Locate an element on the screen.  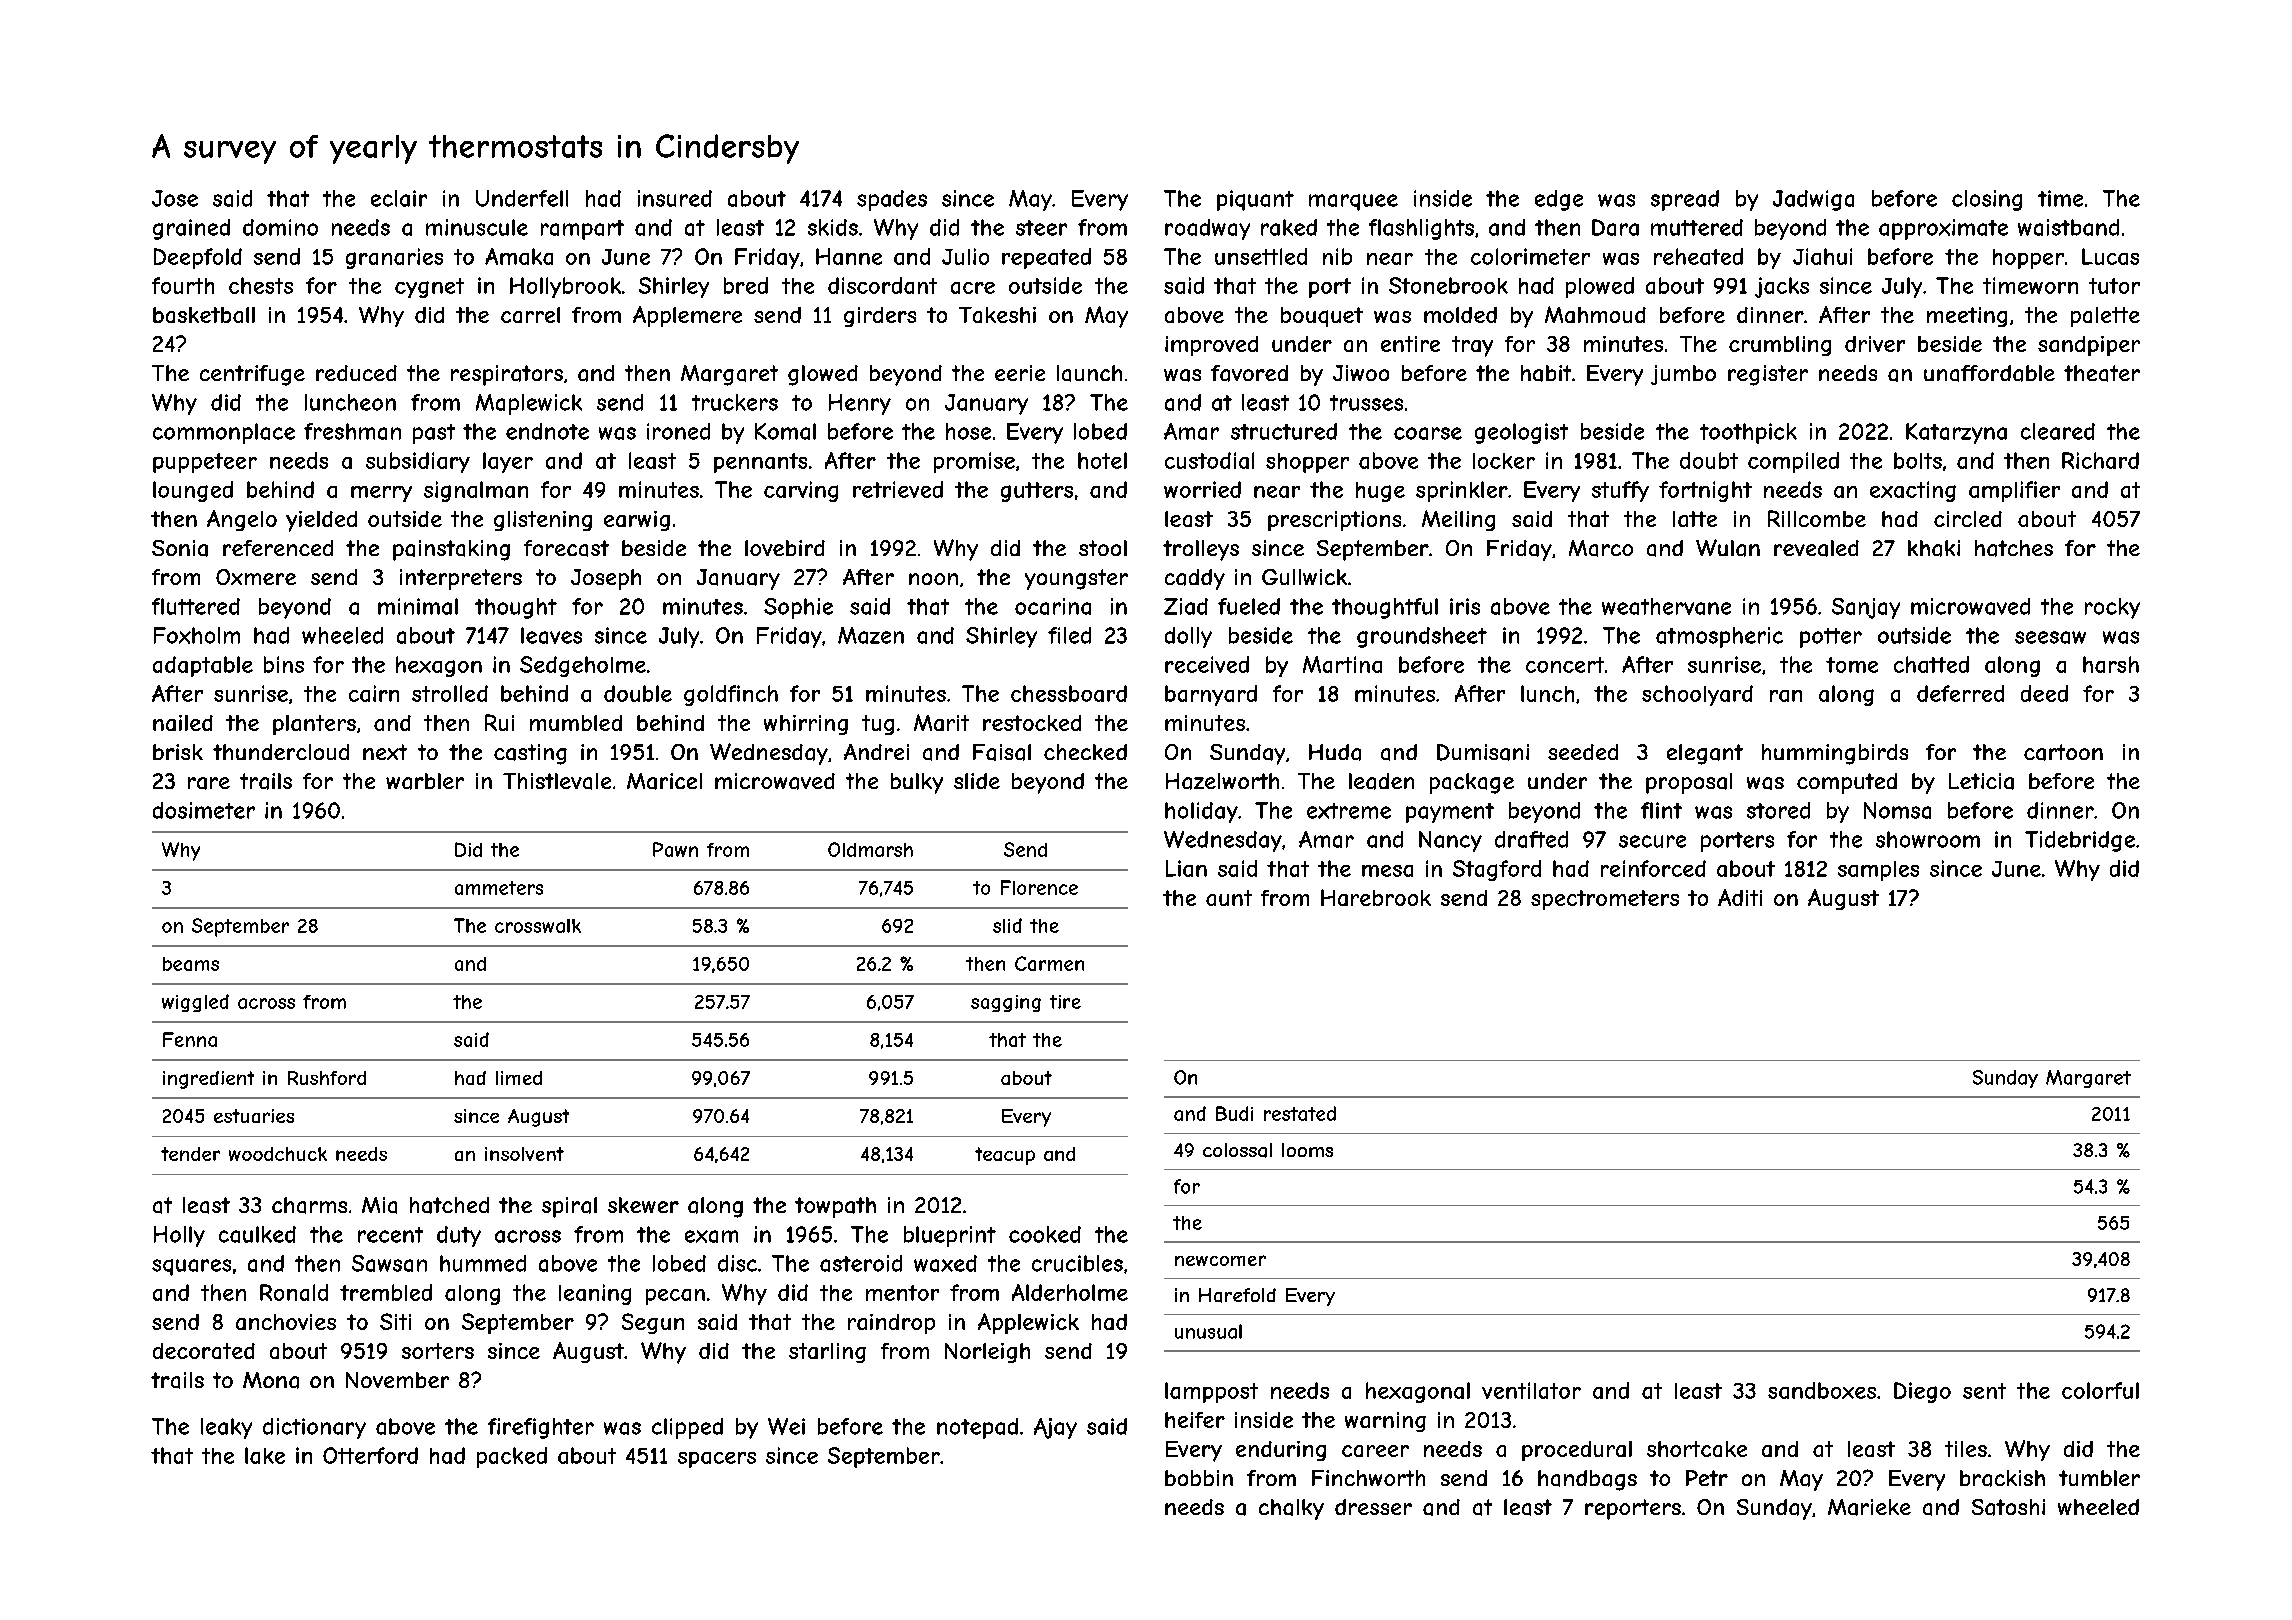
Aditi is located at coordinates (1740, 897).
